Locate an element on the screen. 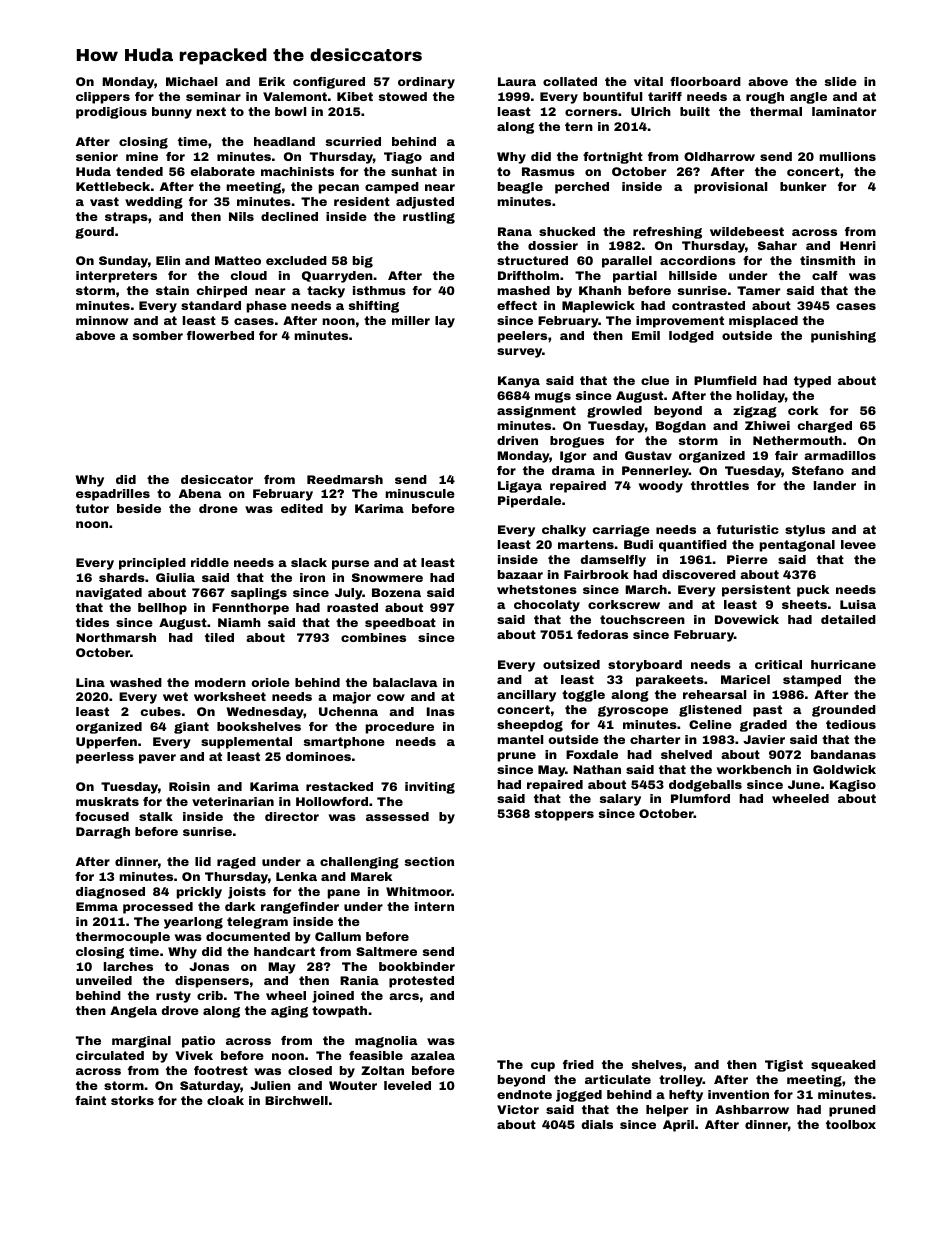  senior is located at coordinates (97, 156).
